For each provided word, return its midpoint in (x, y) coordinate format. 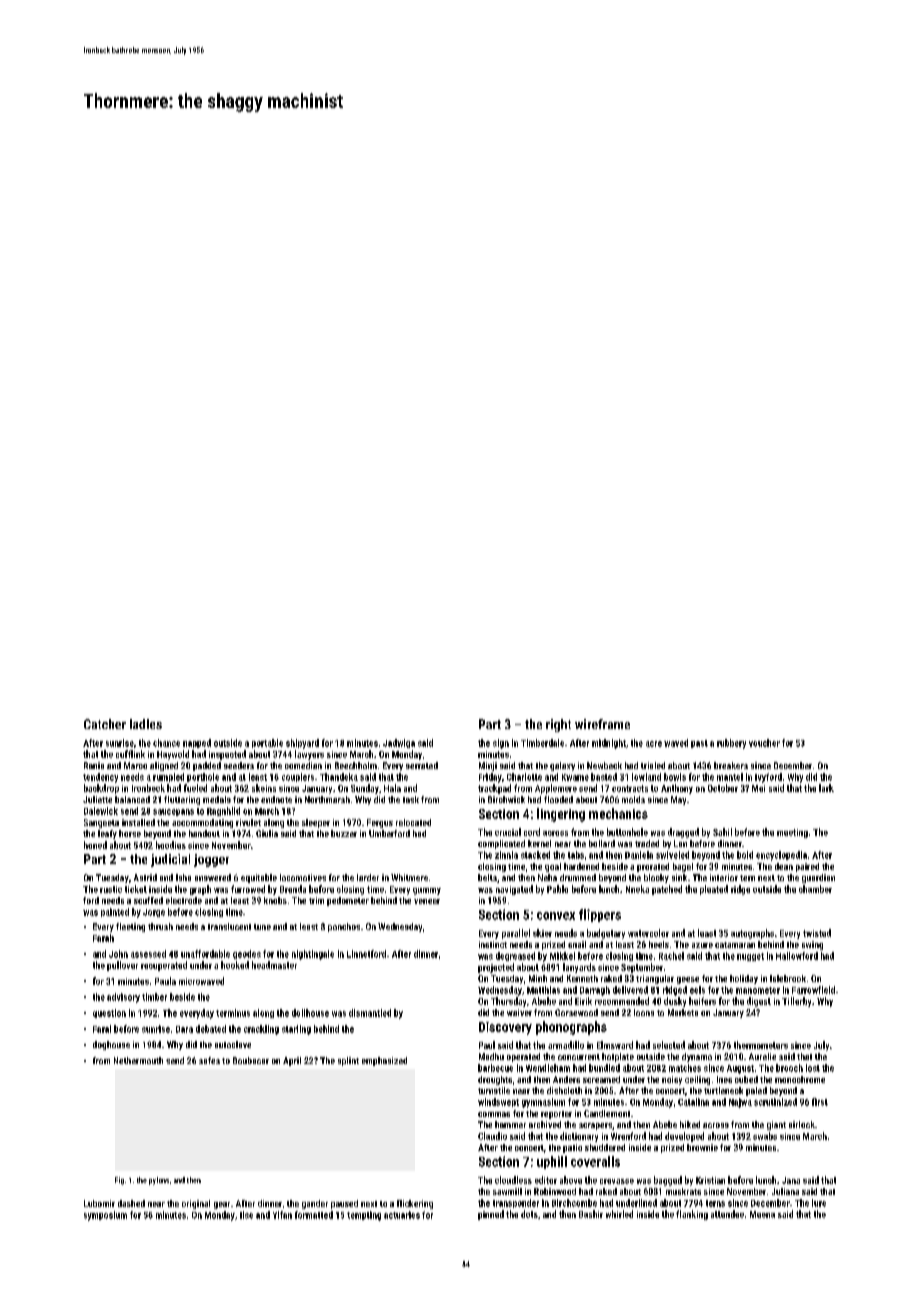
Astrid (145, 877)
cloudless (513, 1180)
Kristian (710, 1180)
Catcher (105, 724)
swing (812, 945)
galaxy (562, 766)
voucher (764, 743)
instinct (493, 944)
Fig (119, 1181)
